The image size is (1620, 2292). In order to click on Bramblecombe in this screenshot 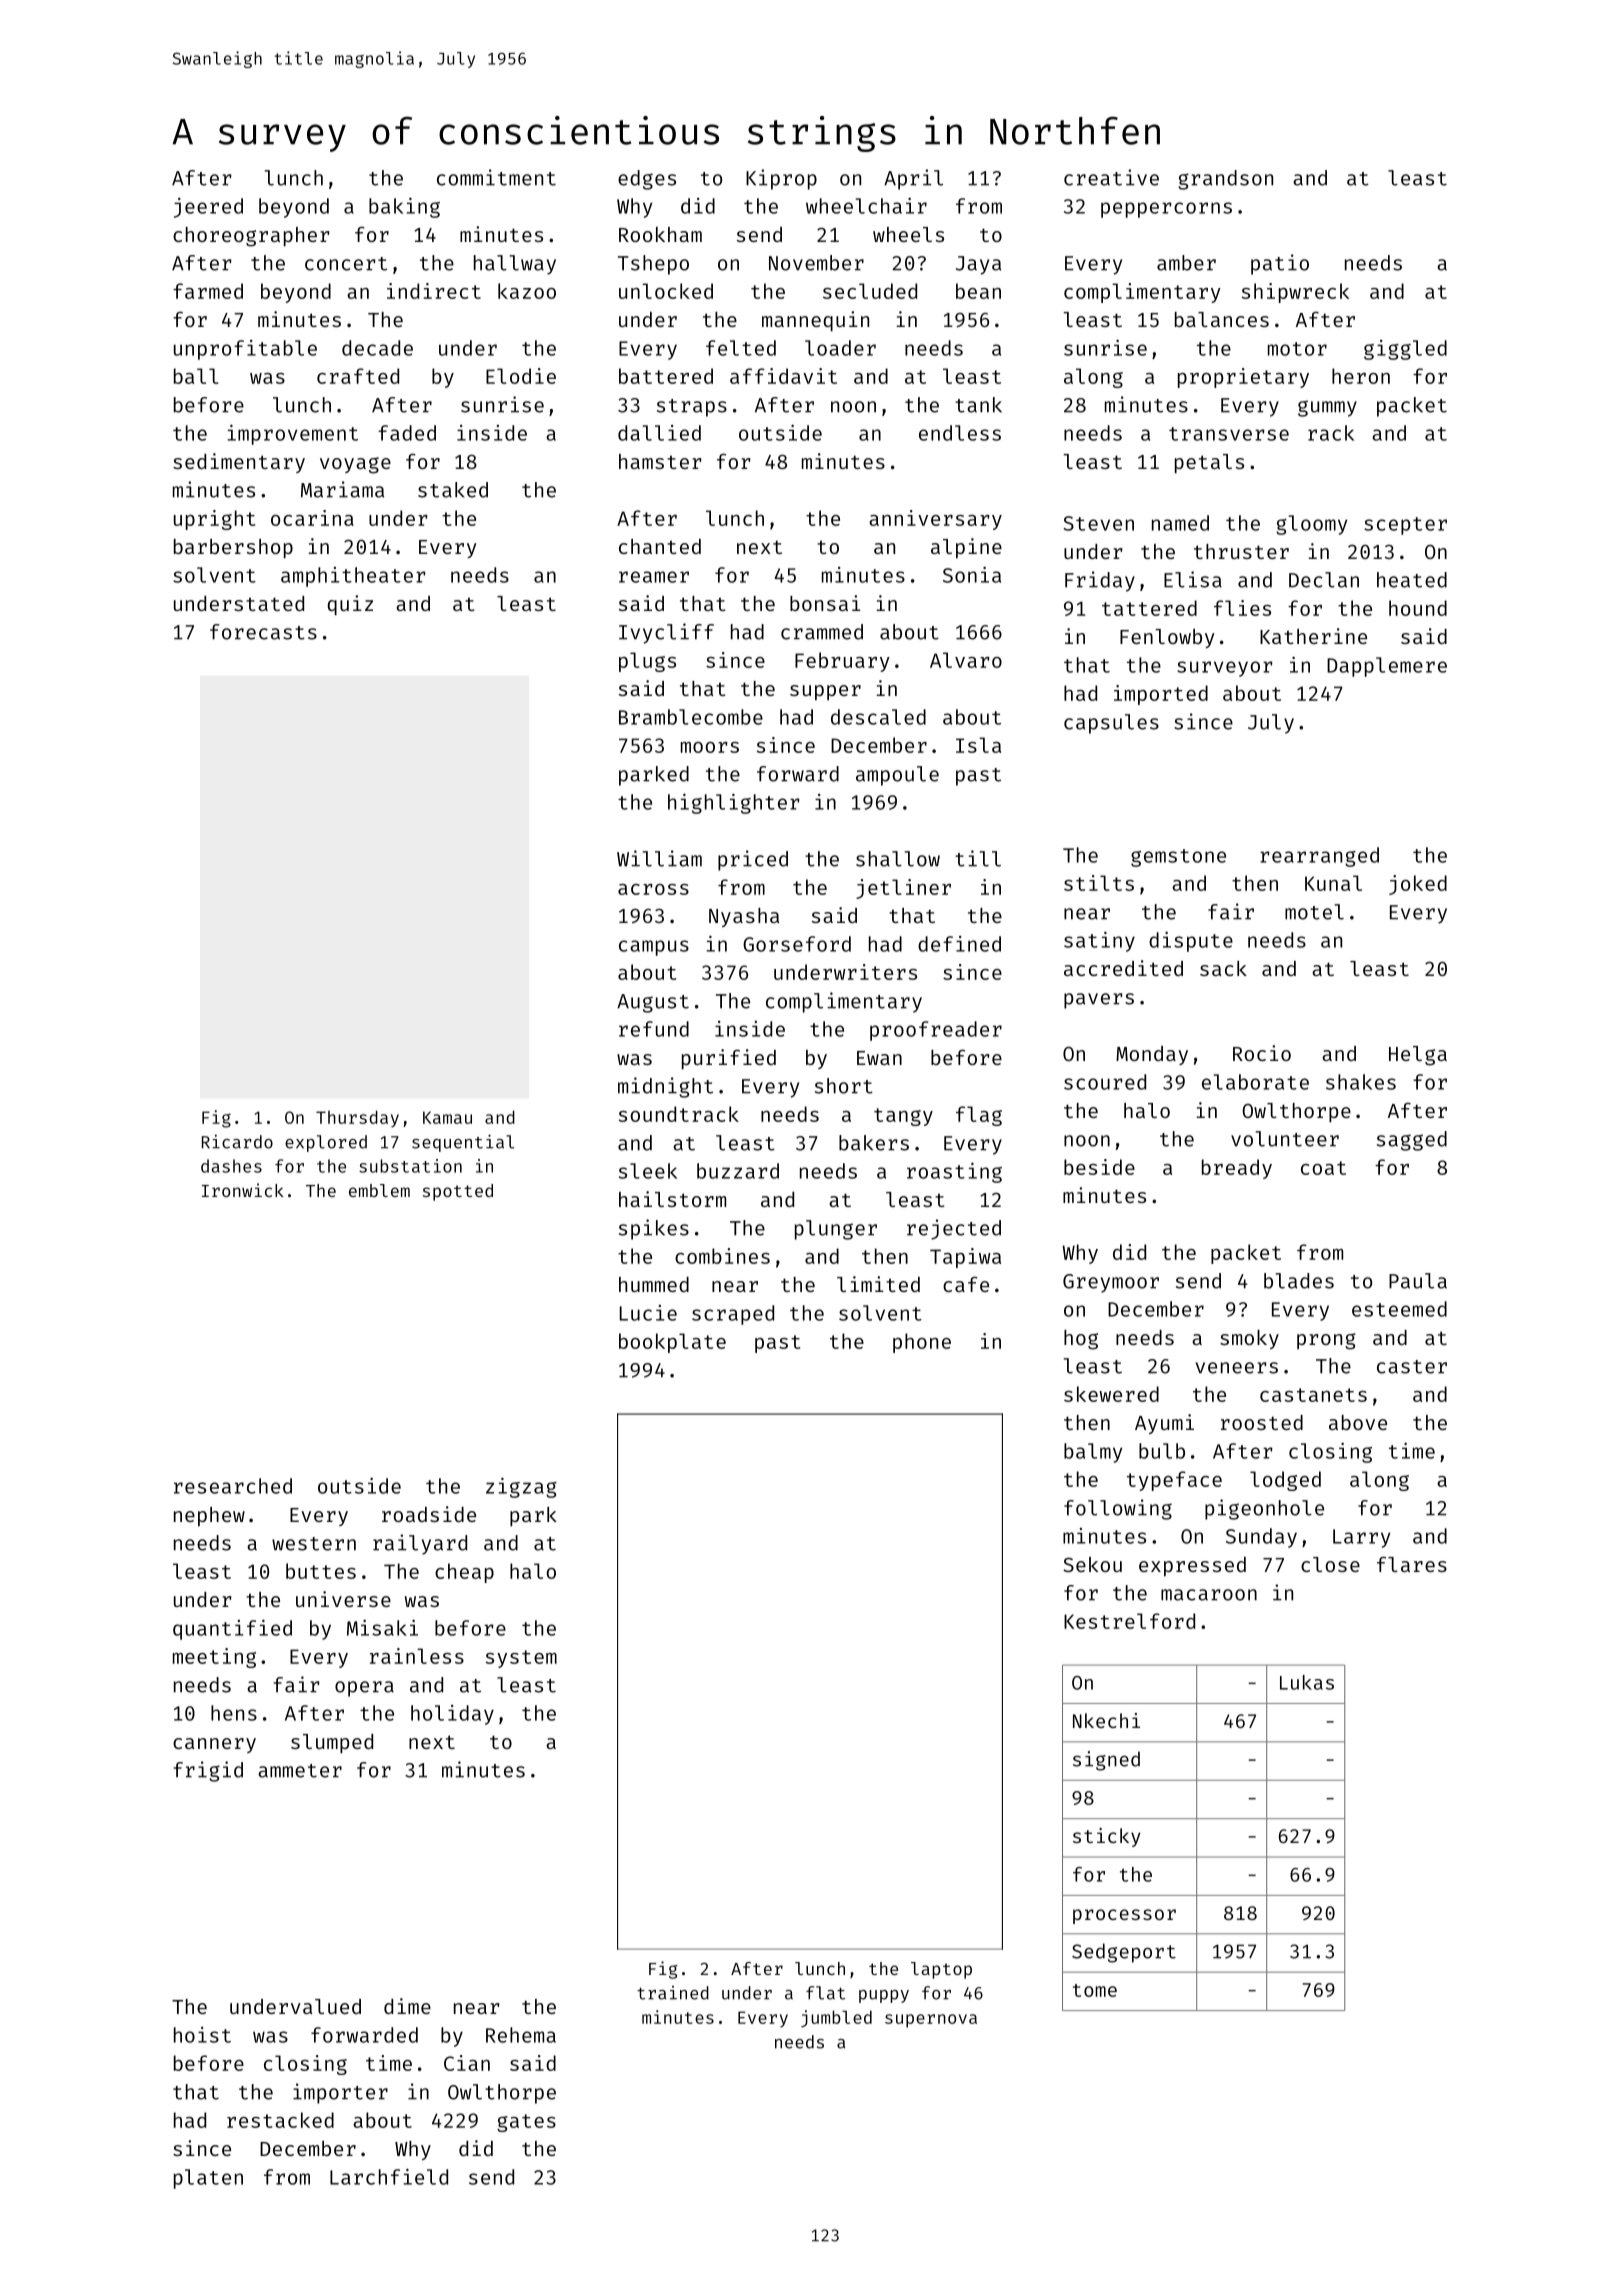, I will do `click(691, 717)`.
